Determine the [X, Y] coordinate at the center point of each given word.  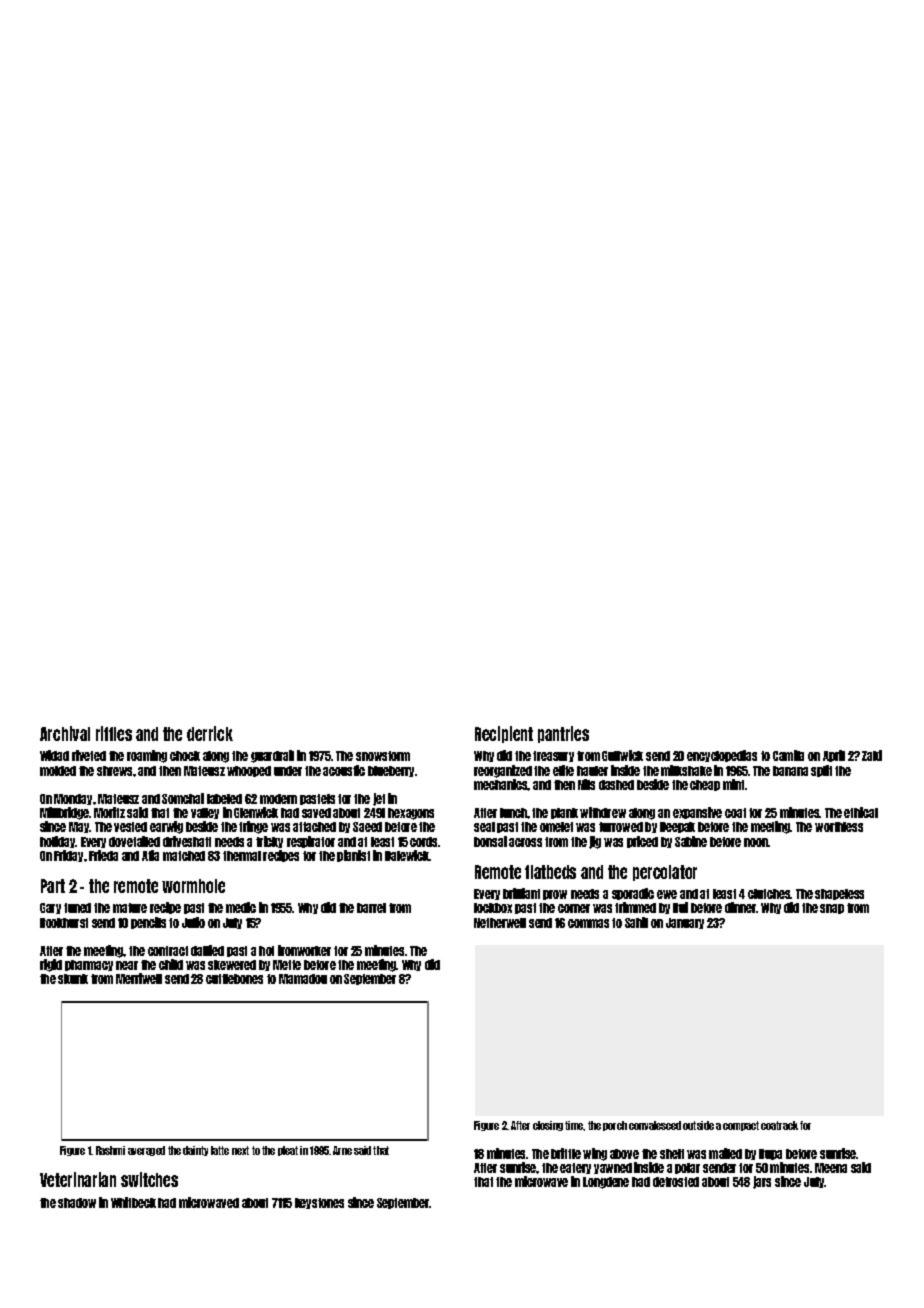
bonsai [490, 841]
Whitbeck [133, 1202]
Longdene [606, 1183]
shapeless [839, 894]
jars [762, 1182]
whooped [249, 771]
